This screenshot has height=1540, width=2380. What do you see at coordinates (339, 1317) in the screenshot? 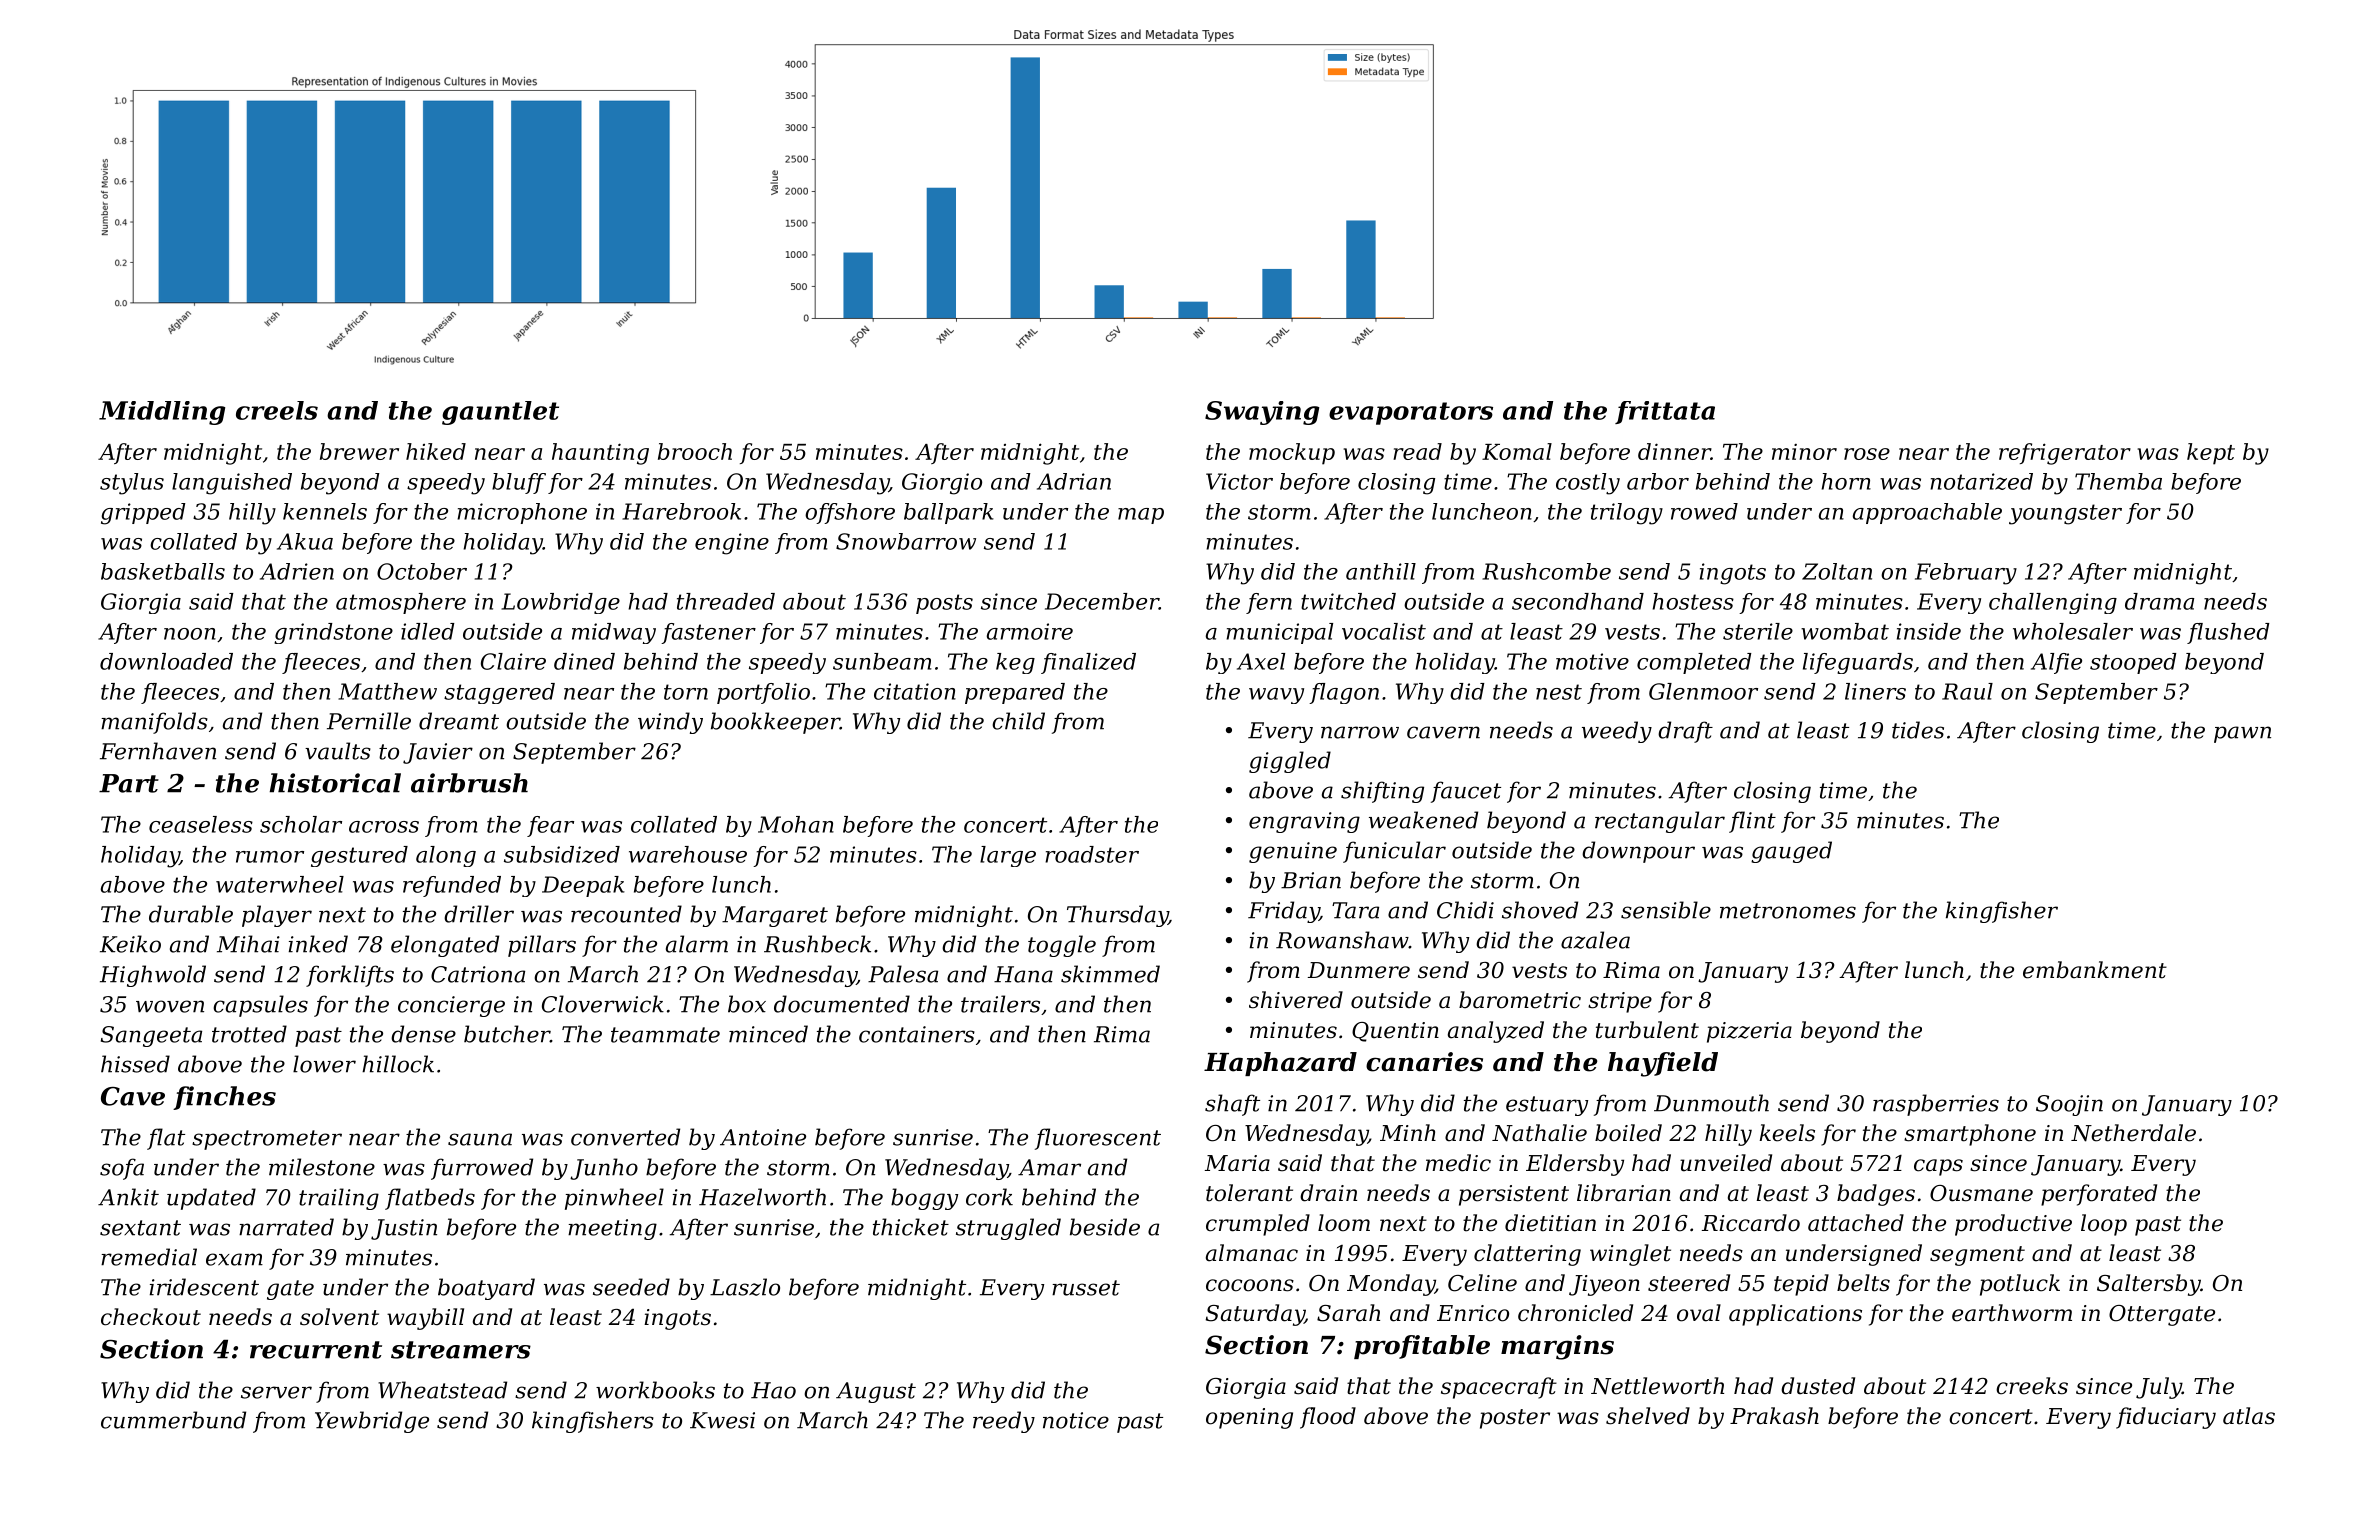
I see `solvent` at bounding box center [339, 1317].
